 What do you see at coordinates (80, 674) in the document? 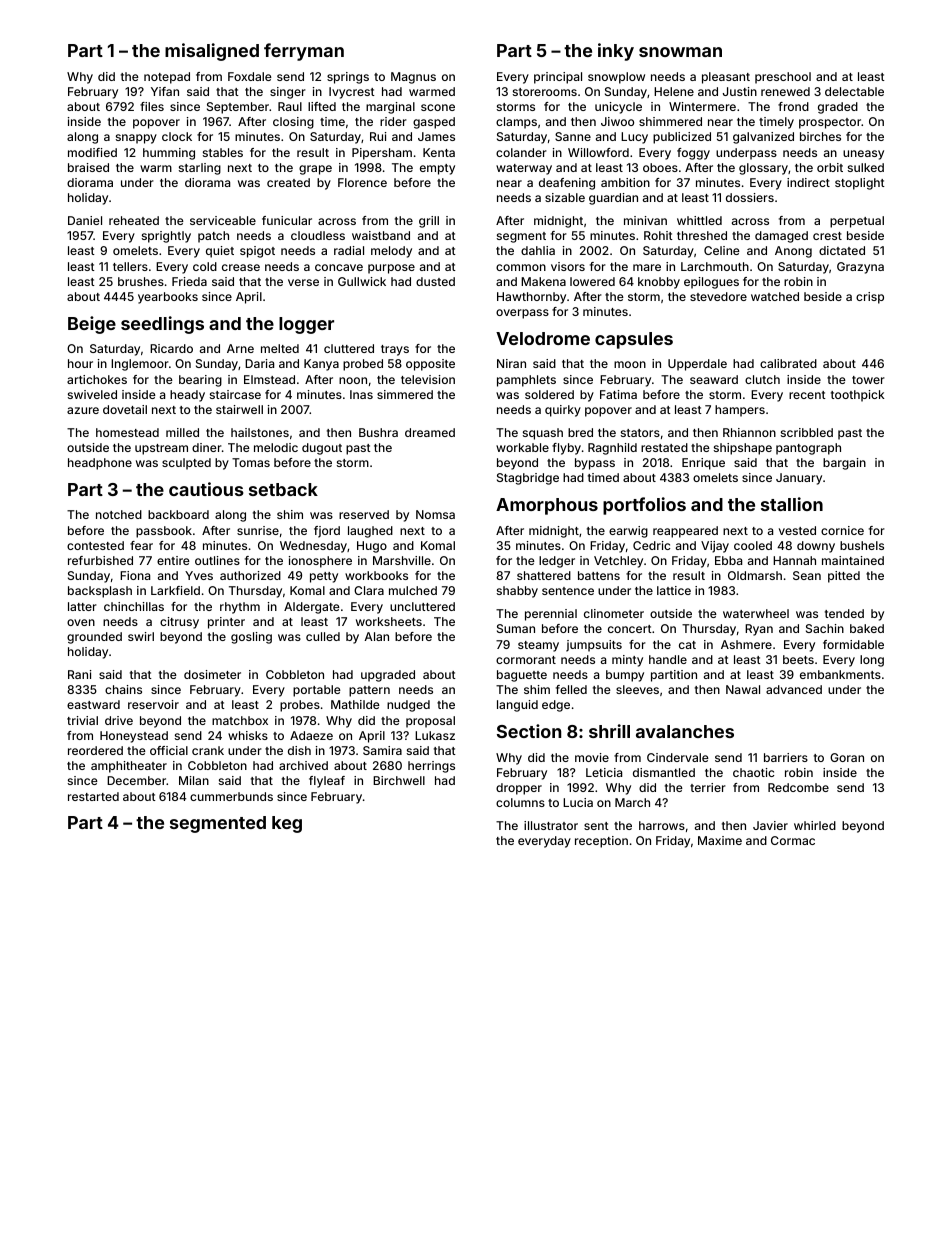
I see `Rani` at bounding box center [80, 674].
